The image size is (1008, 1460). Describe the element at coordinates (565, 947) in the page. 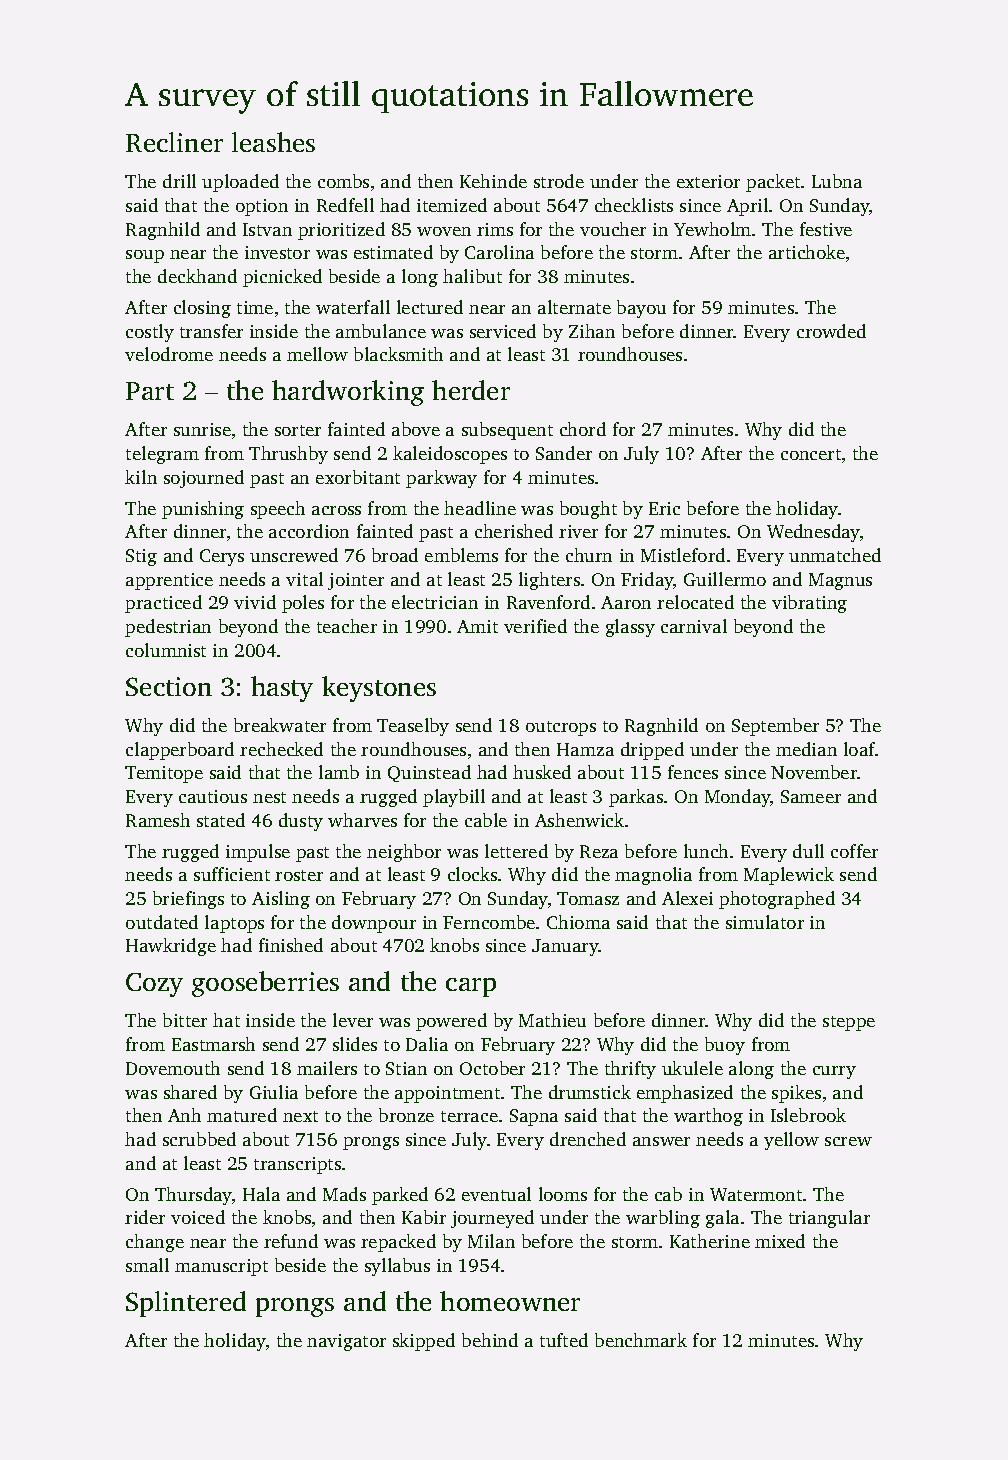

I see `January` at that location.
